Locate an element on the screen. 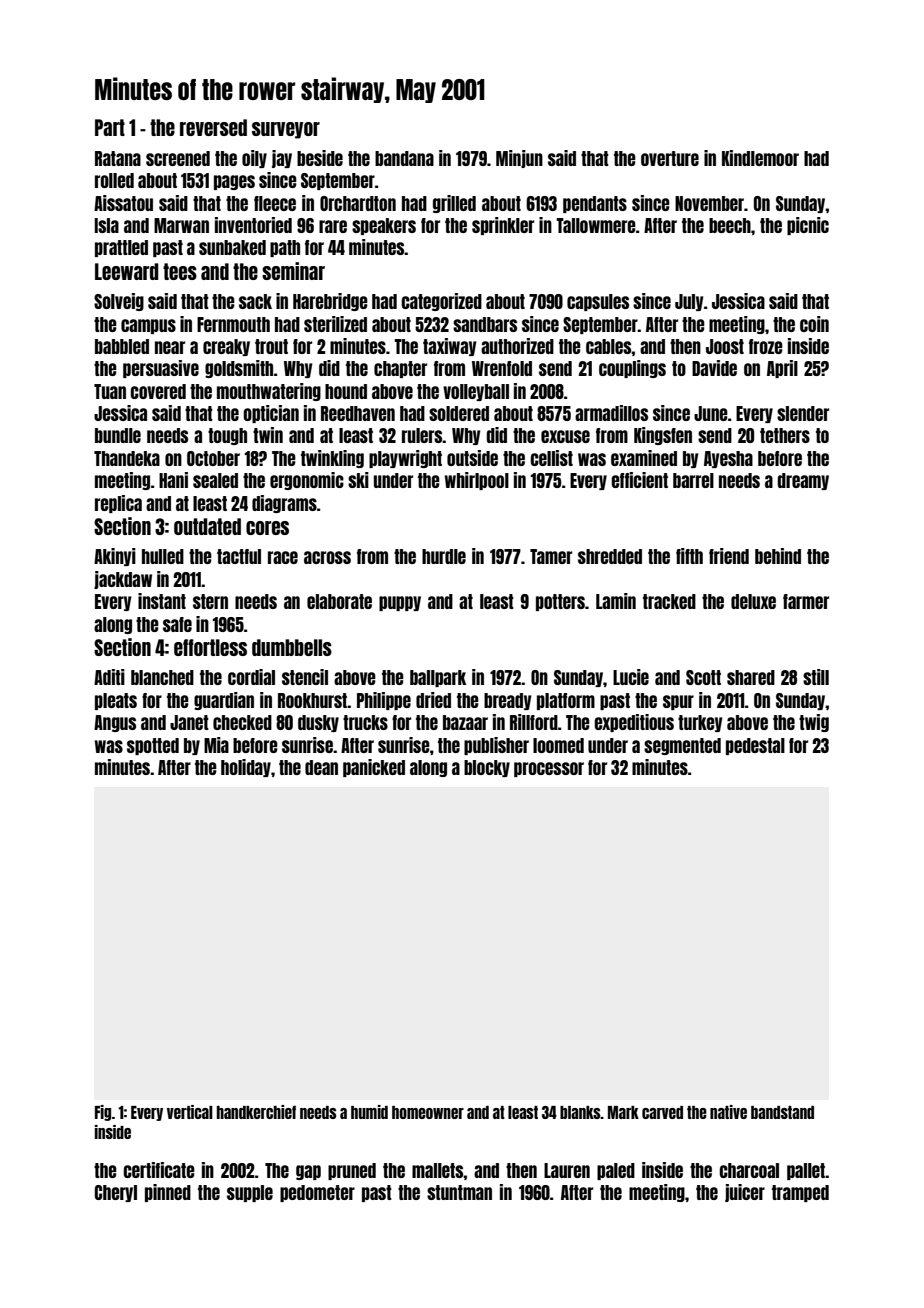 The image size is (924, 1308). Kindlemoor is located at coordinates (760, 158).
